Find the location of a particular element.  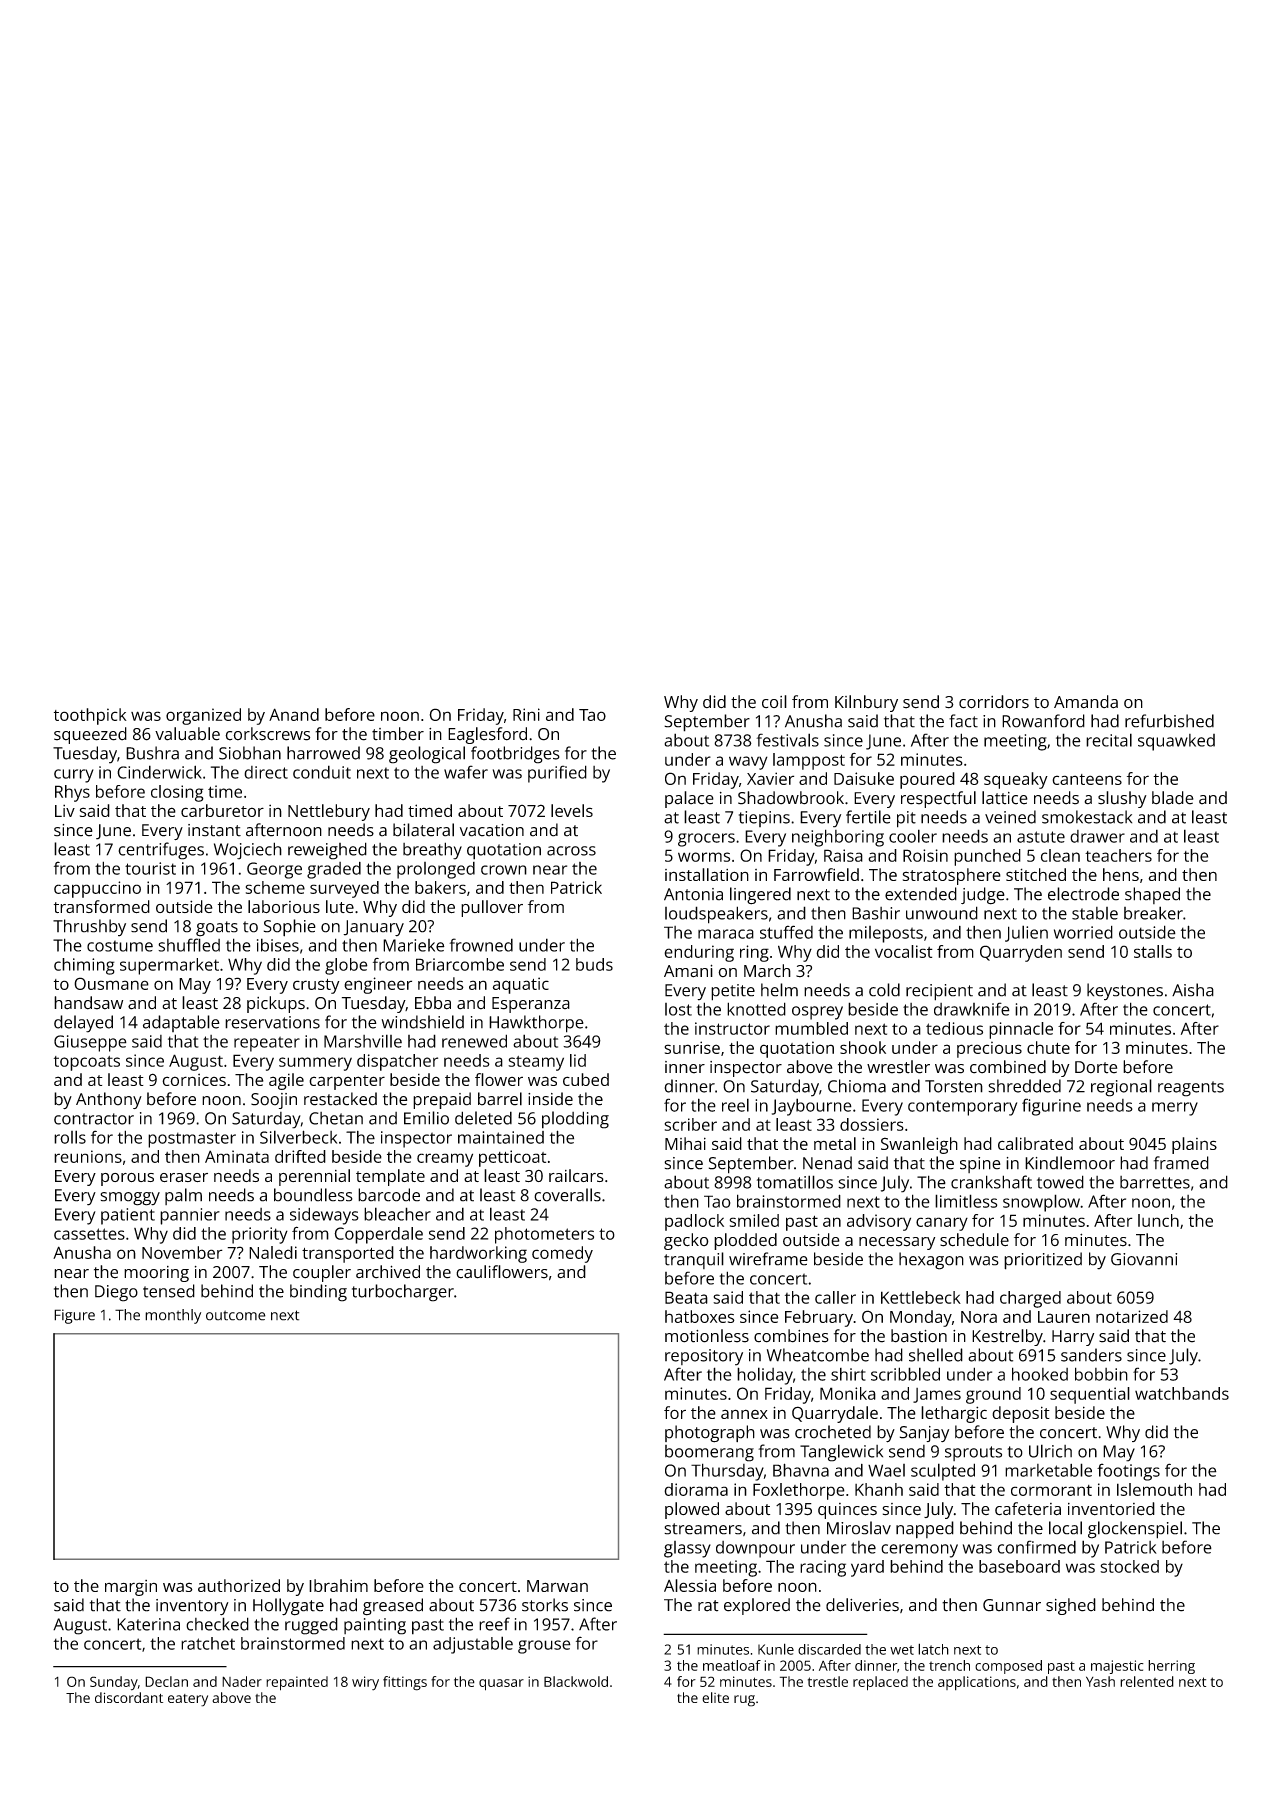

watchbands is located at coordinates (1182, 1393).
